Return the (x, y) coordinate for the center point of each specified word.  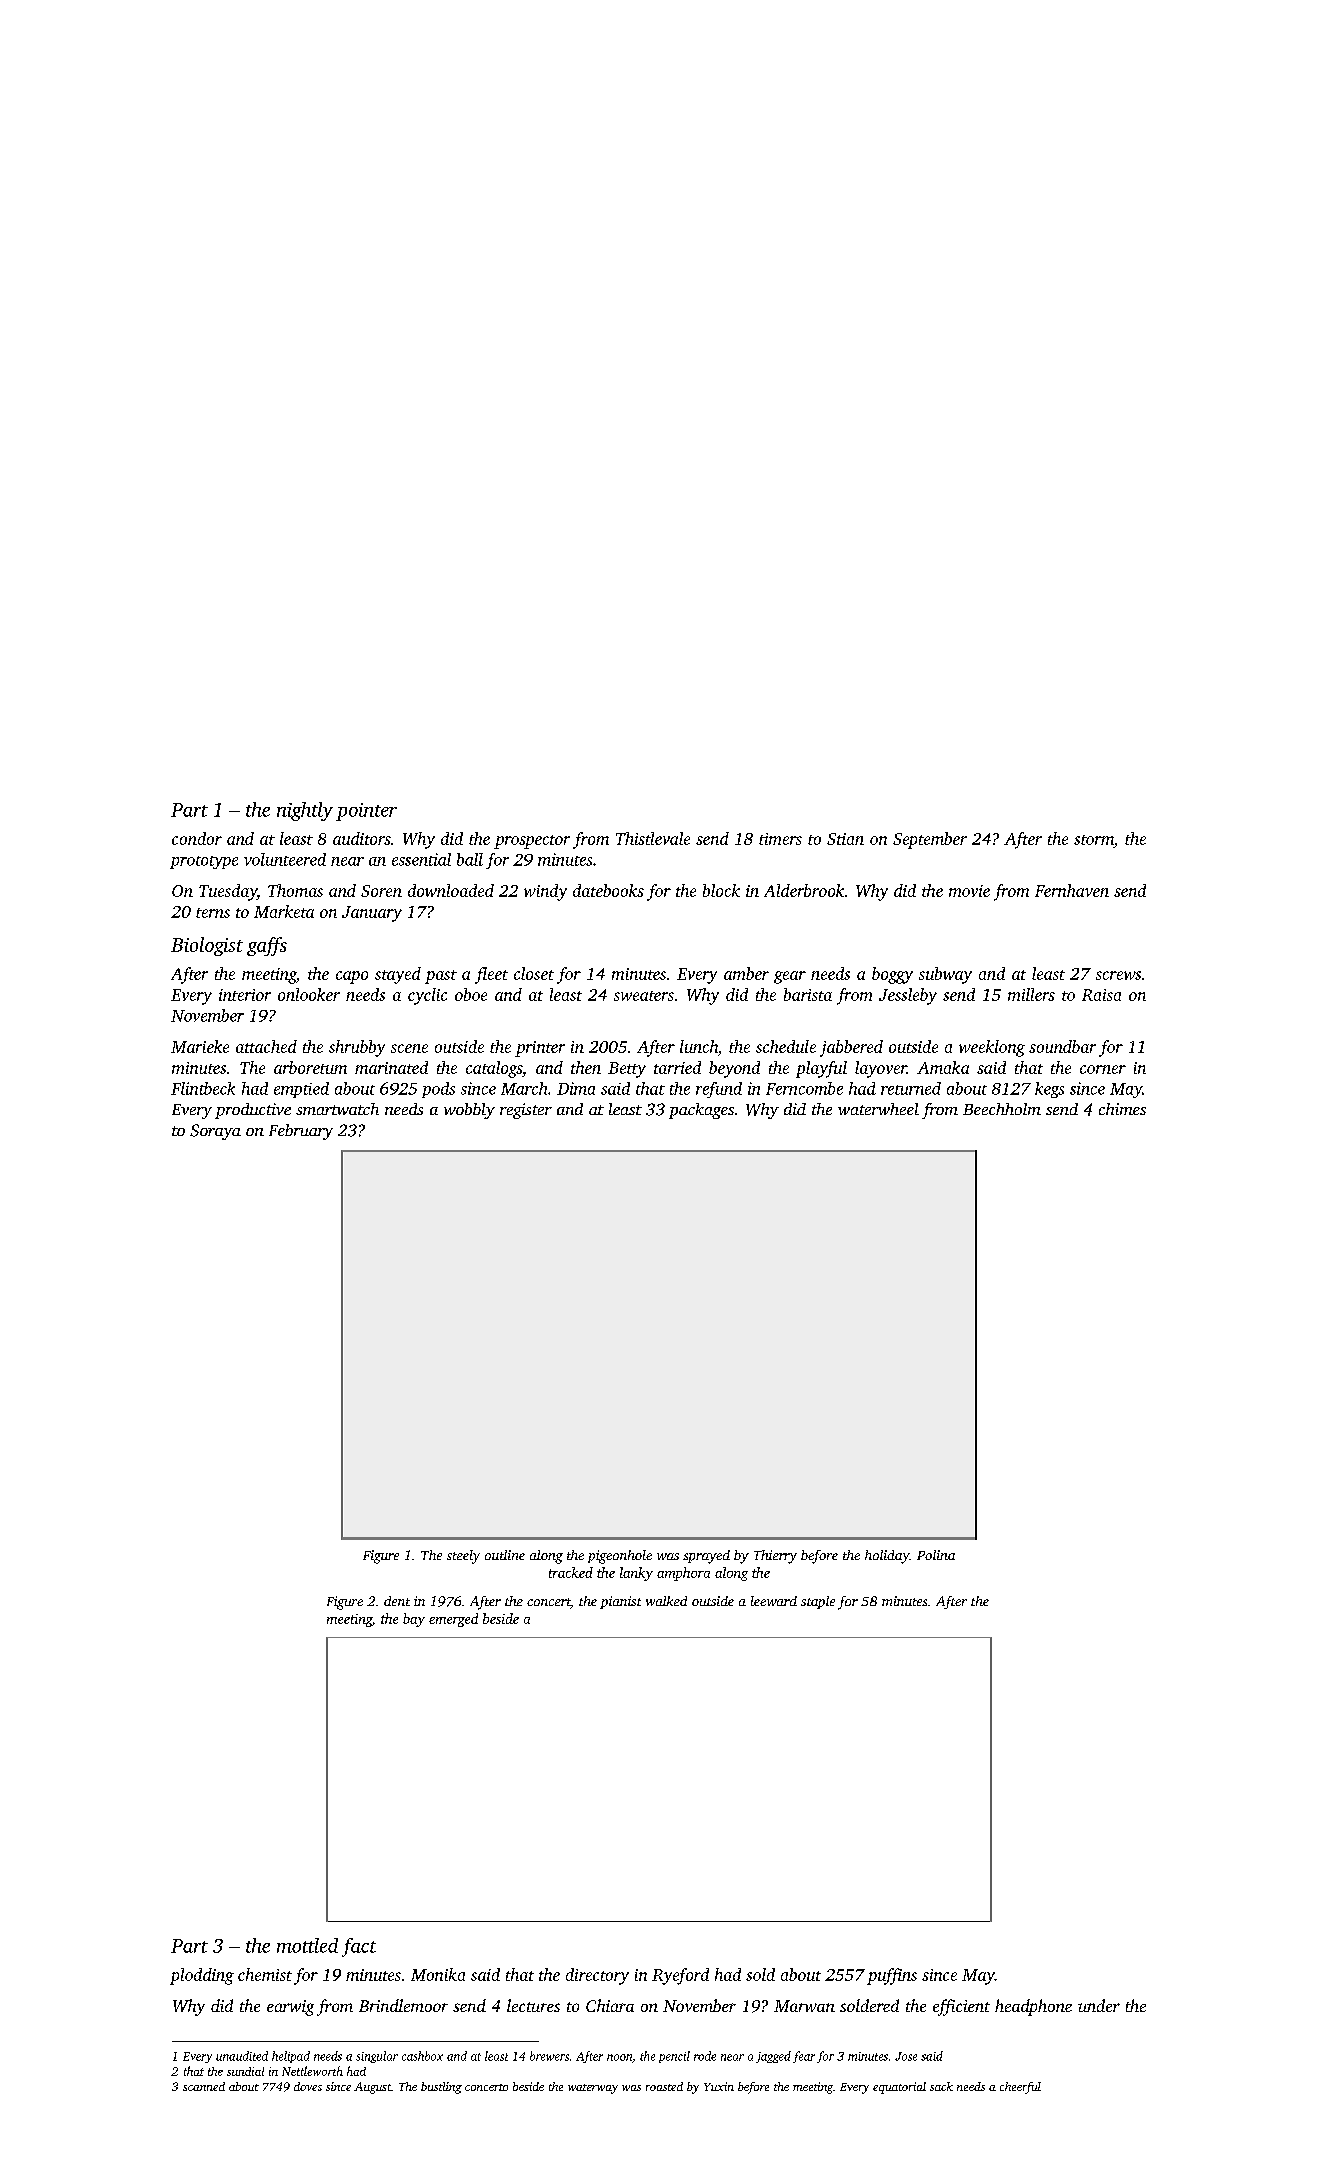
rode (705, 2056)
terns (213, 913)
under (1099, 2005)
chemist (265, 1974)
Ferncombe (804, 1088)
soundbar (1062, 1046)
